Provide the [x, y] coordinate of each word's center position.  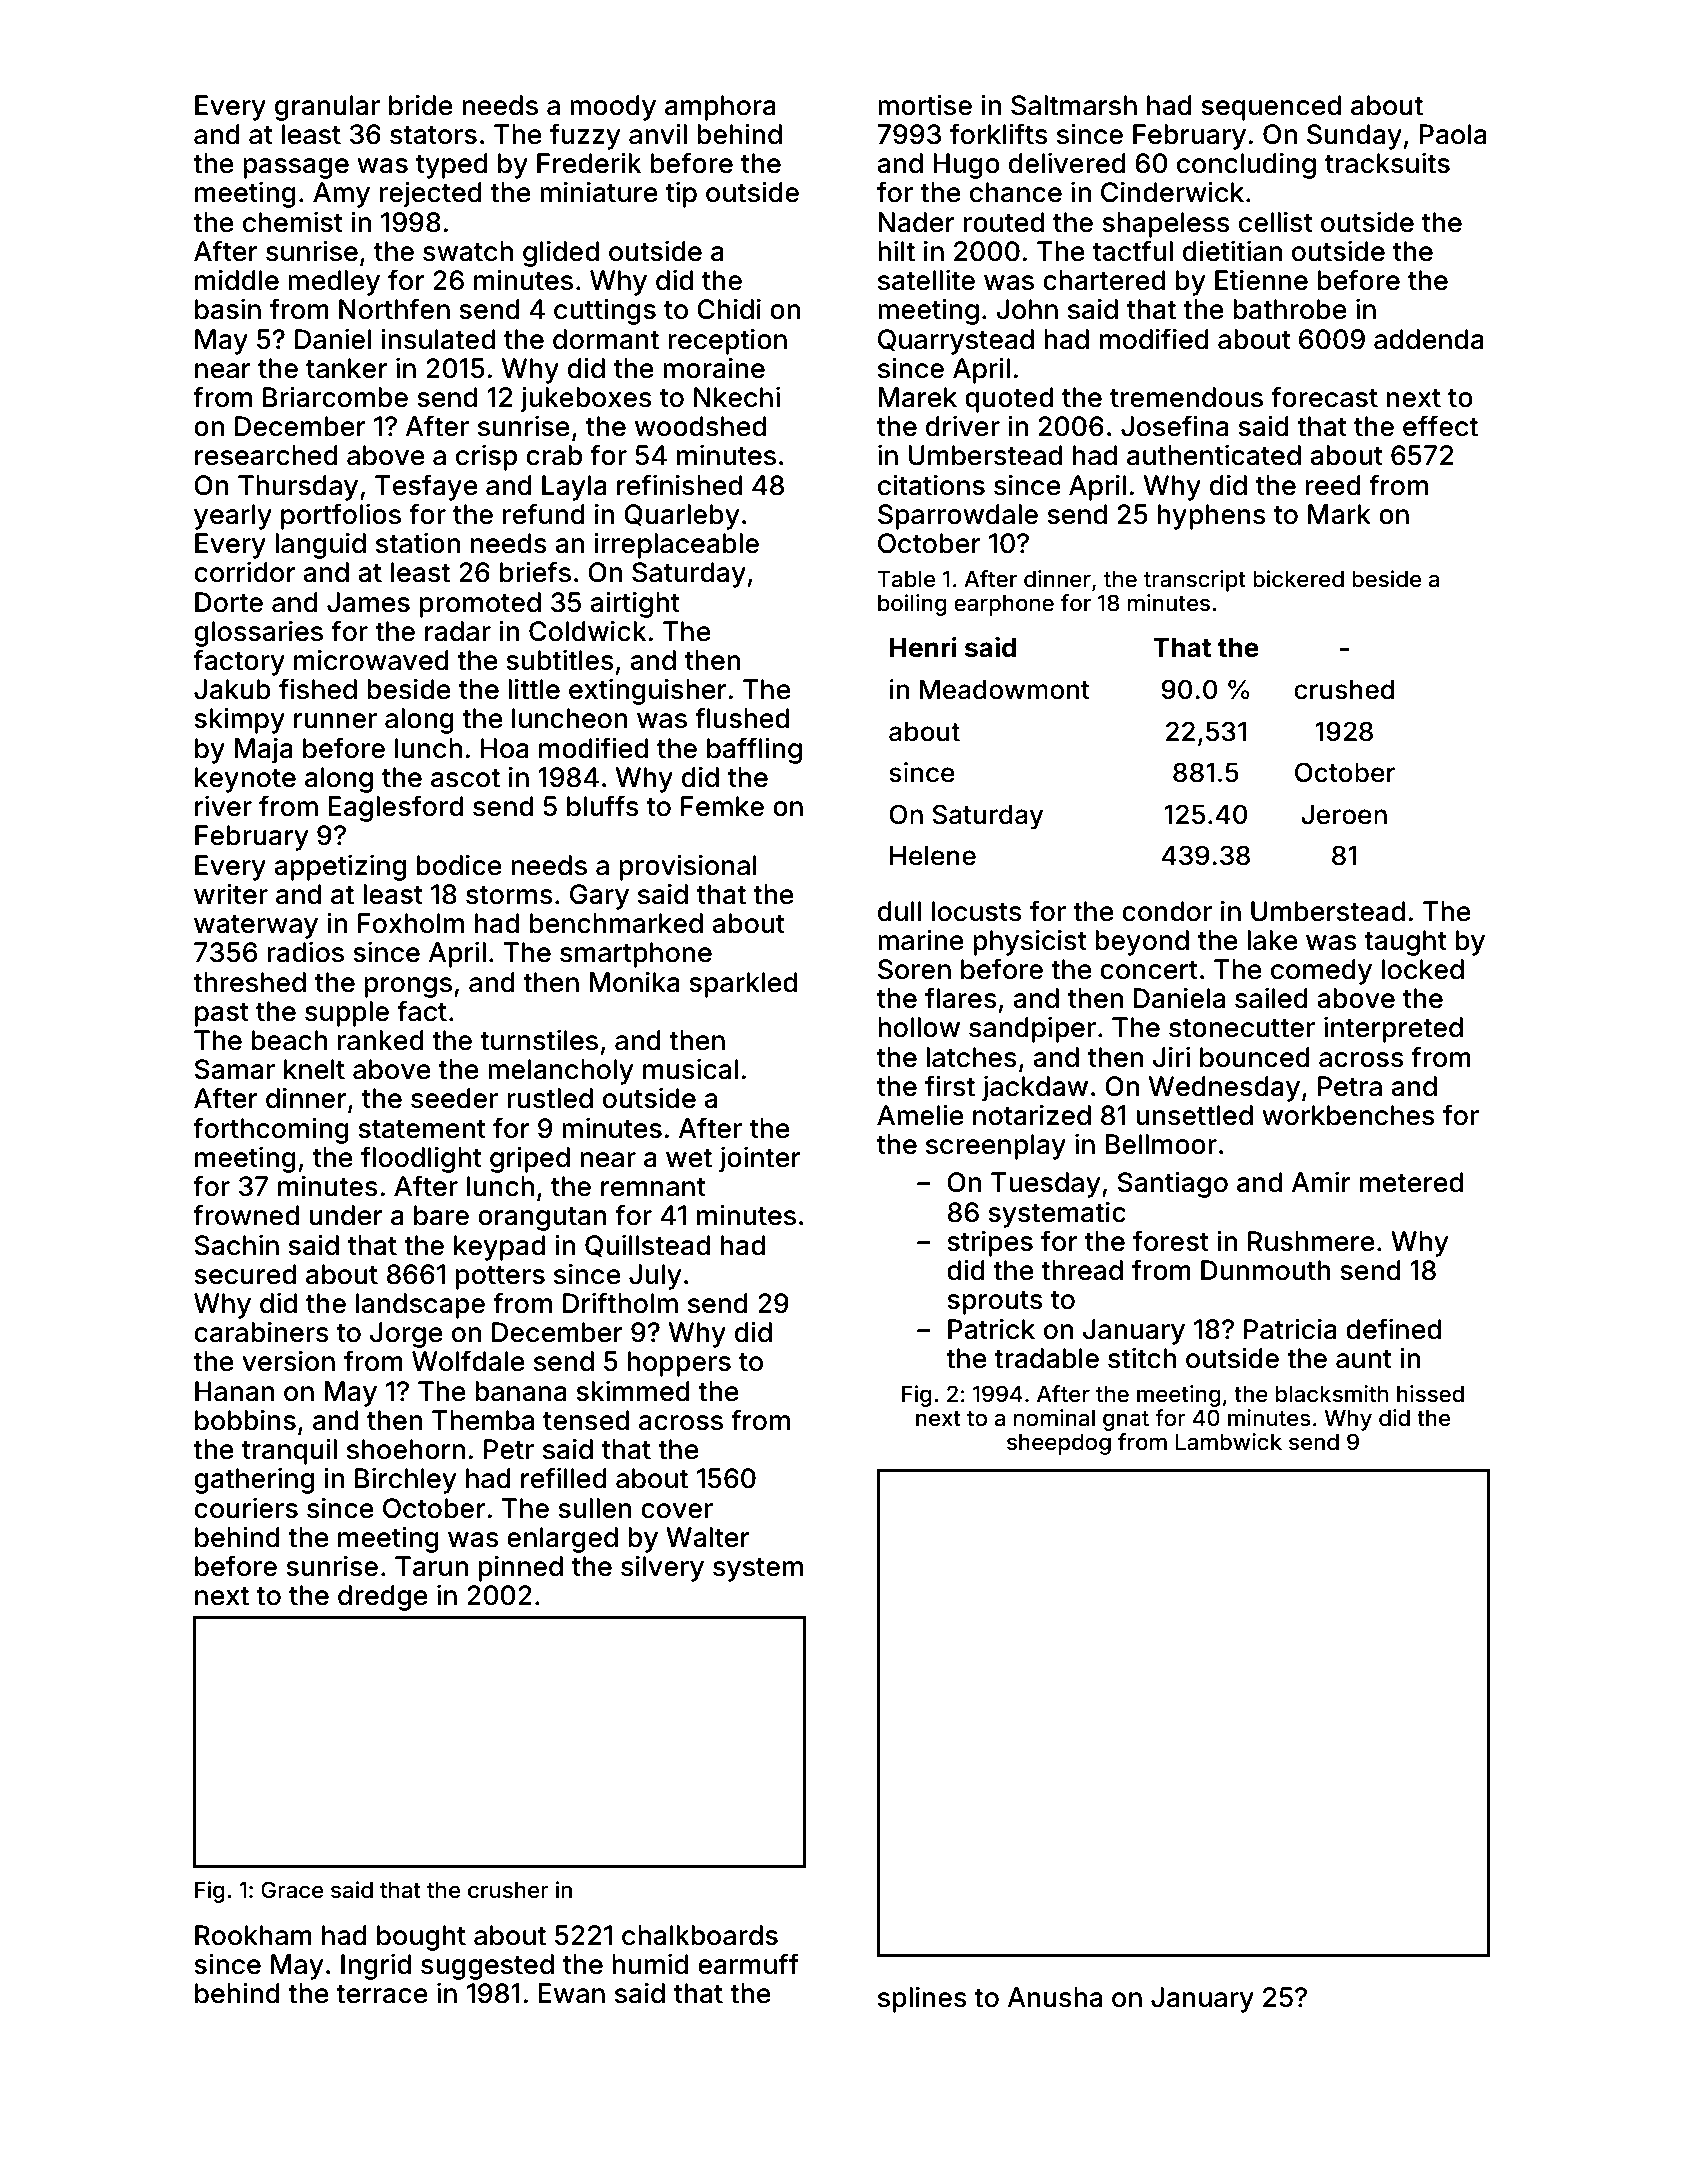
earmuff [748, 1964]
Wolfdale [468, 1361]
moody [613, 108]
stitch [1142, 1358]
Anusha [1054, 1997]
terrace [382, 1994]
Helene [933, 856]
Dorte [229, 602]
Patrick [991, 1329]
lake [1272, 940]
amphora [720, 108]
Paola [1453, 134]
